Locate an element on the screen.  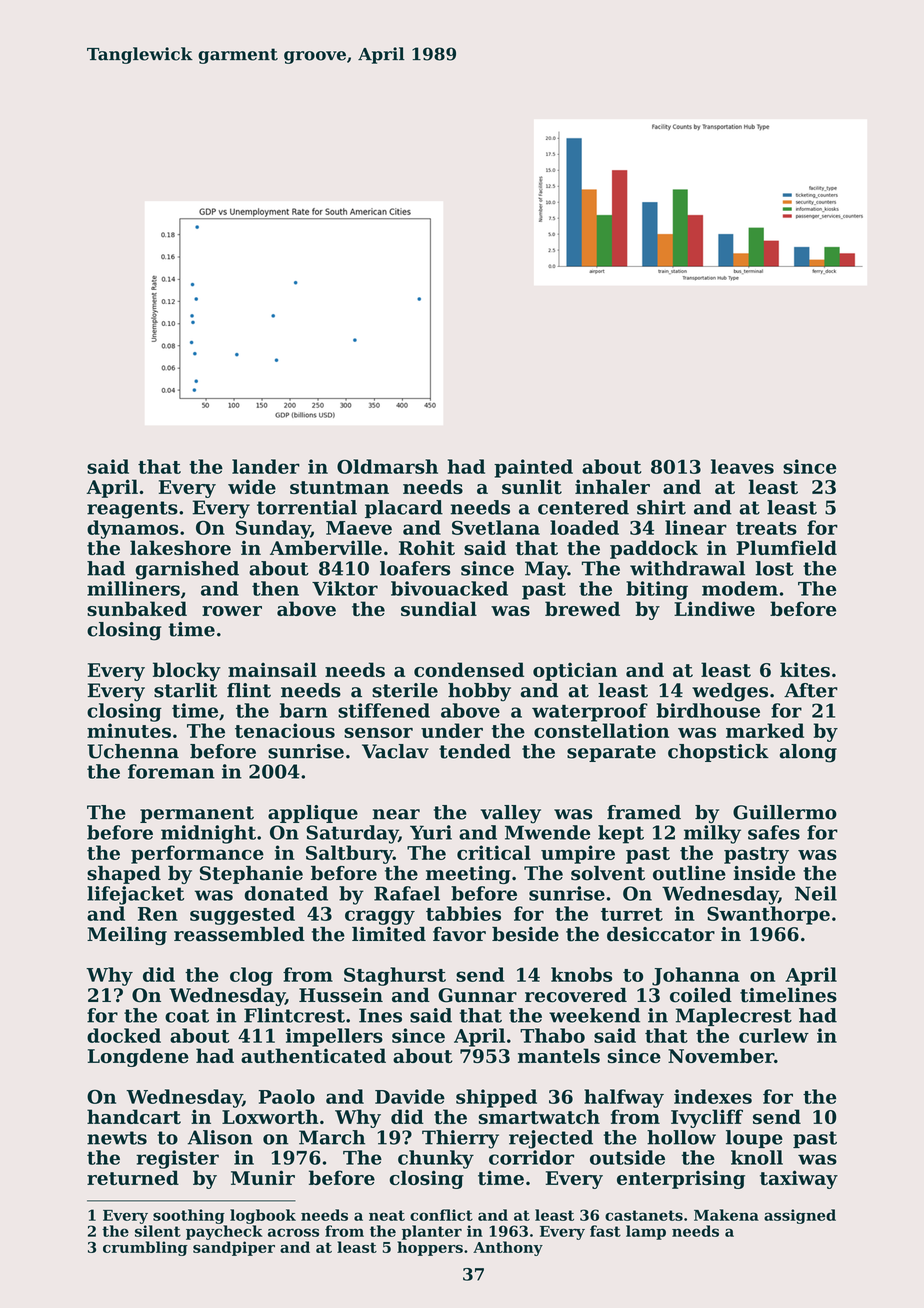
reagents is located at coordinates (132, 510).
